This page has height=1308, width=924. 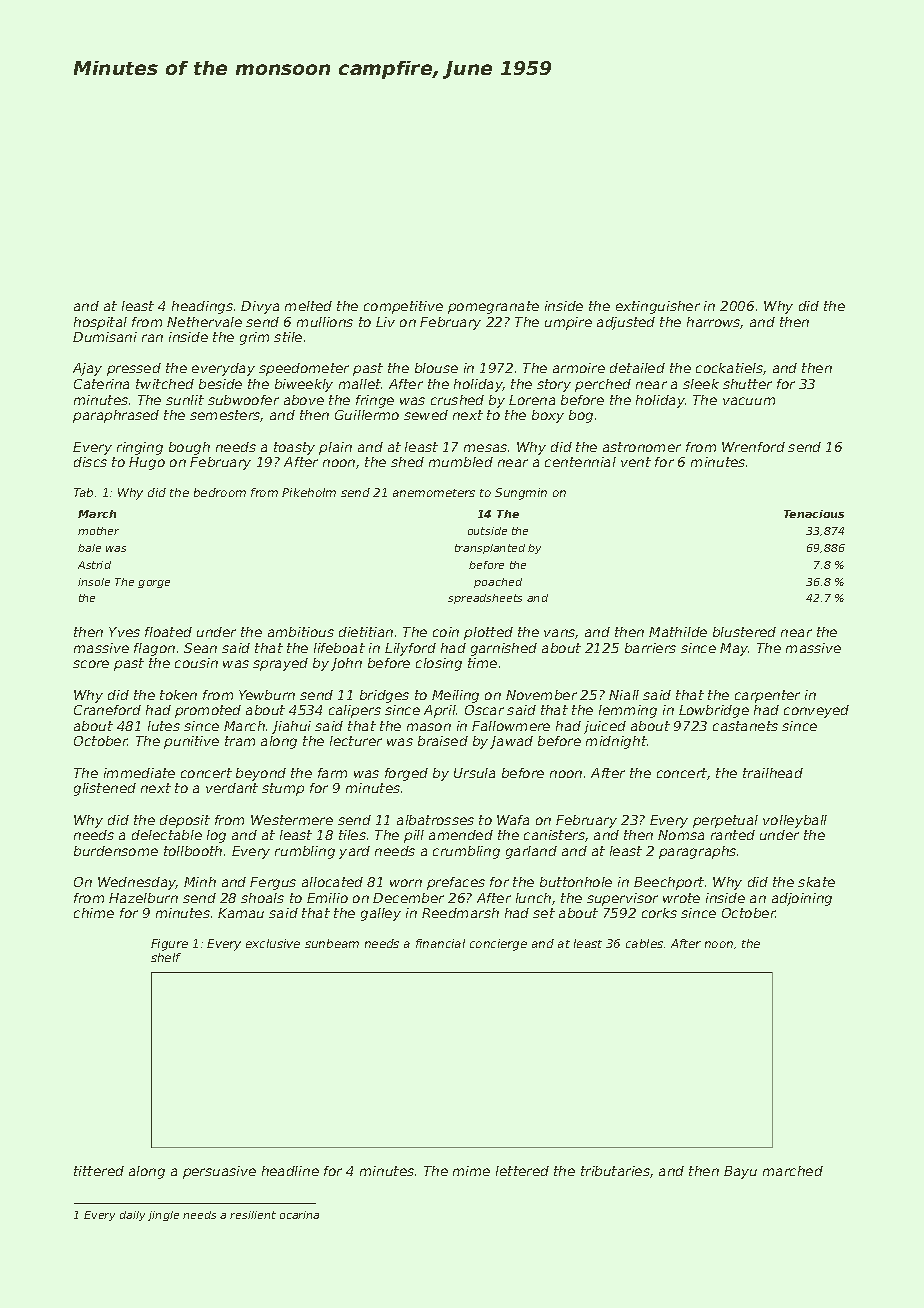 I want to click on financial, so click(x=440, y=943).
